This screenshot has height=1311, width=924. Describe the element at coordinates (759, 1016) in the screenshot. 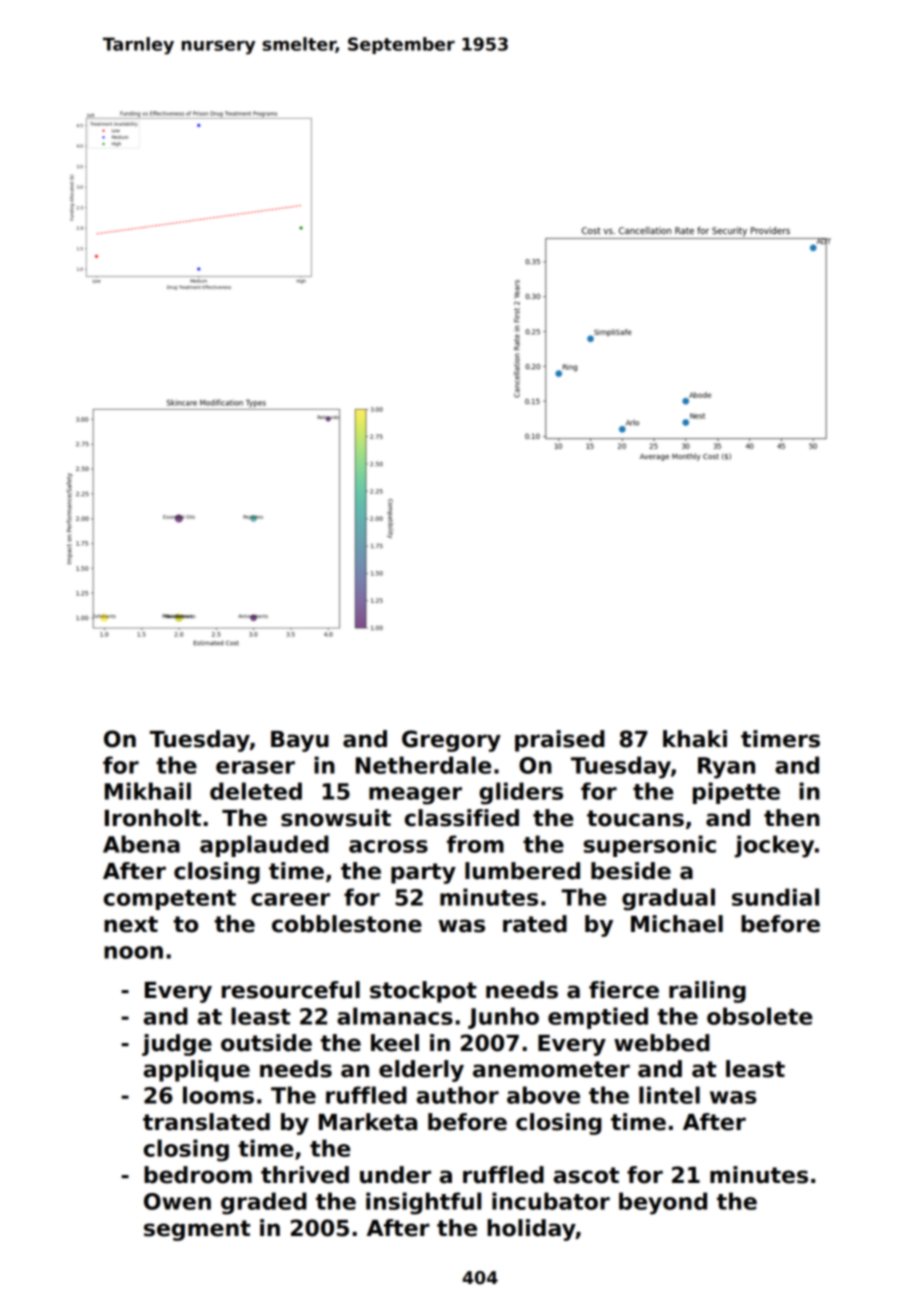

I see `obsolete` at that location.
